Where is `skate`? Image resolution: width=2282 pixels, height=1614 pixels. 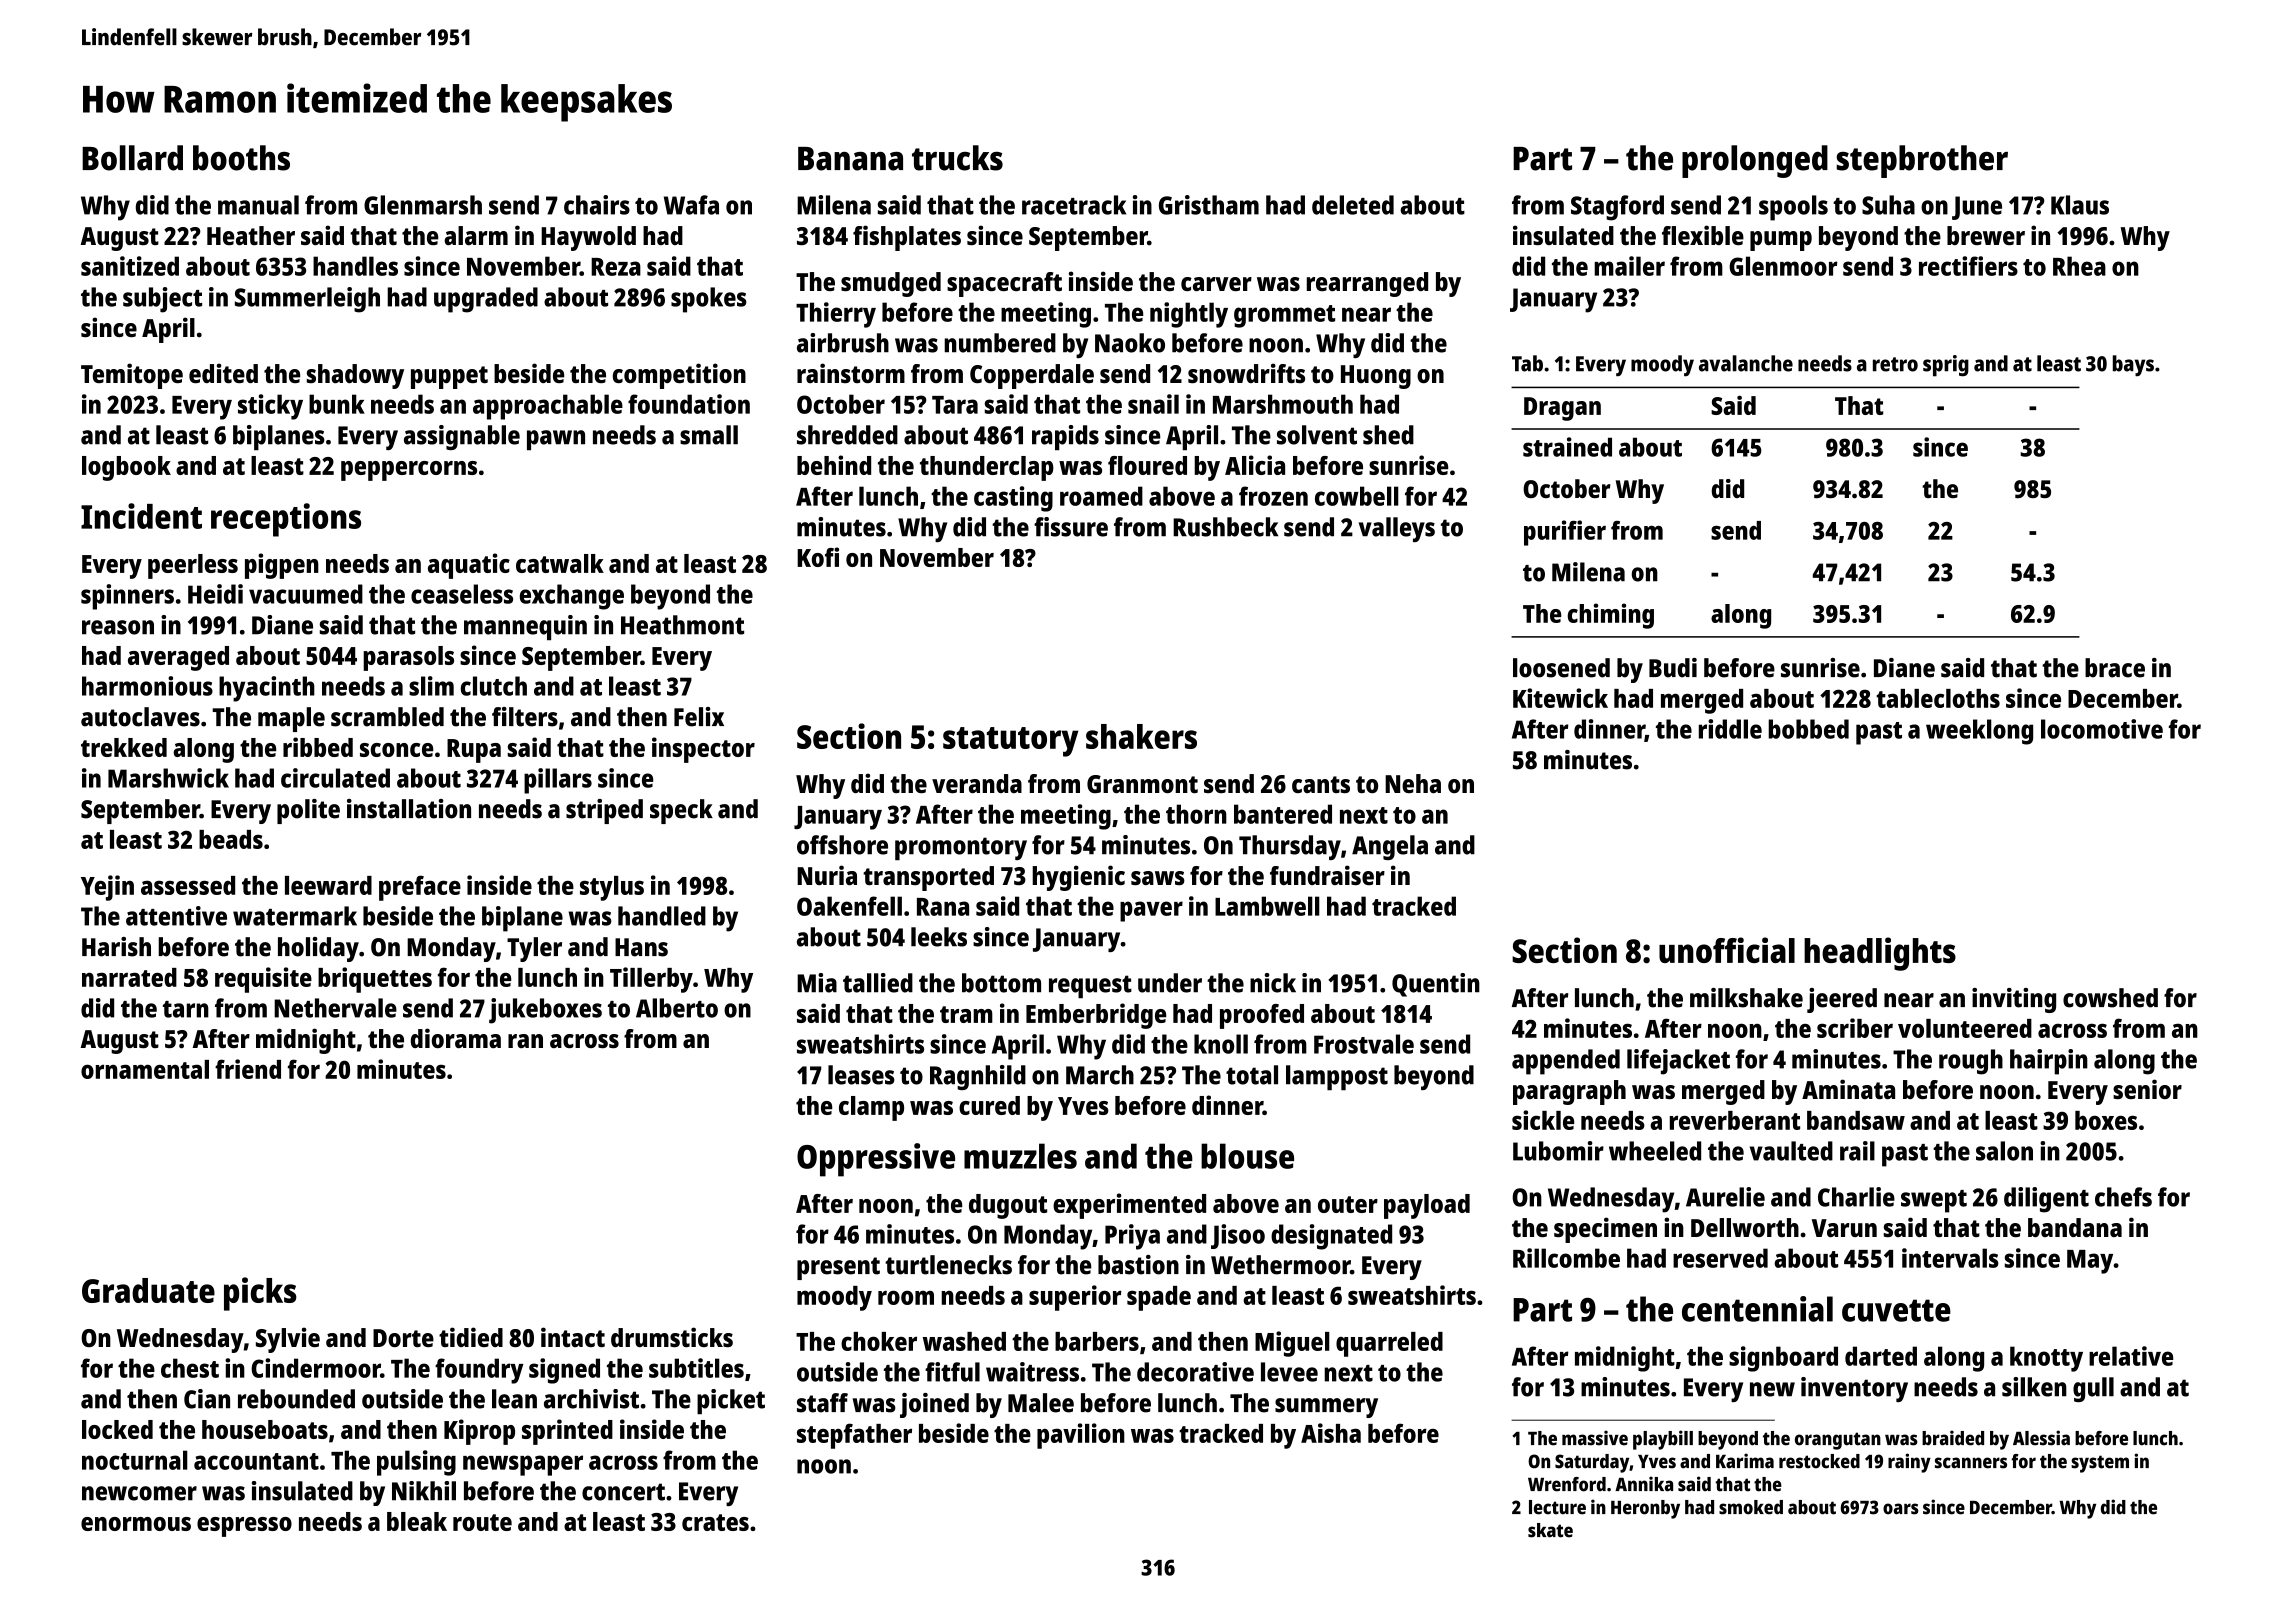 skate is located at coordinates (1550, 1530).
